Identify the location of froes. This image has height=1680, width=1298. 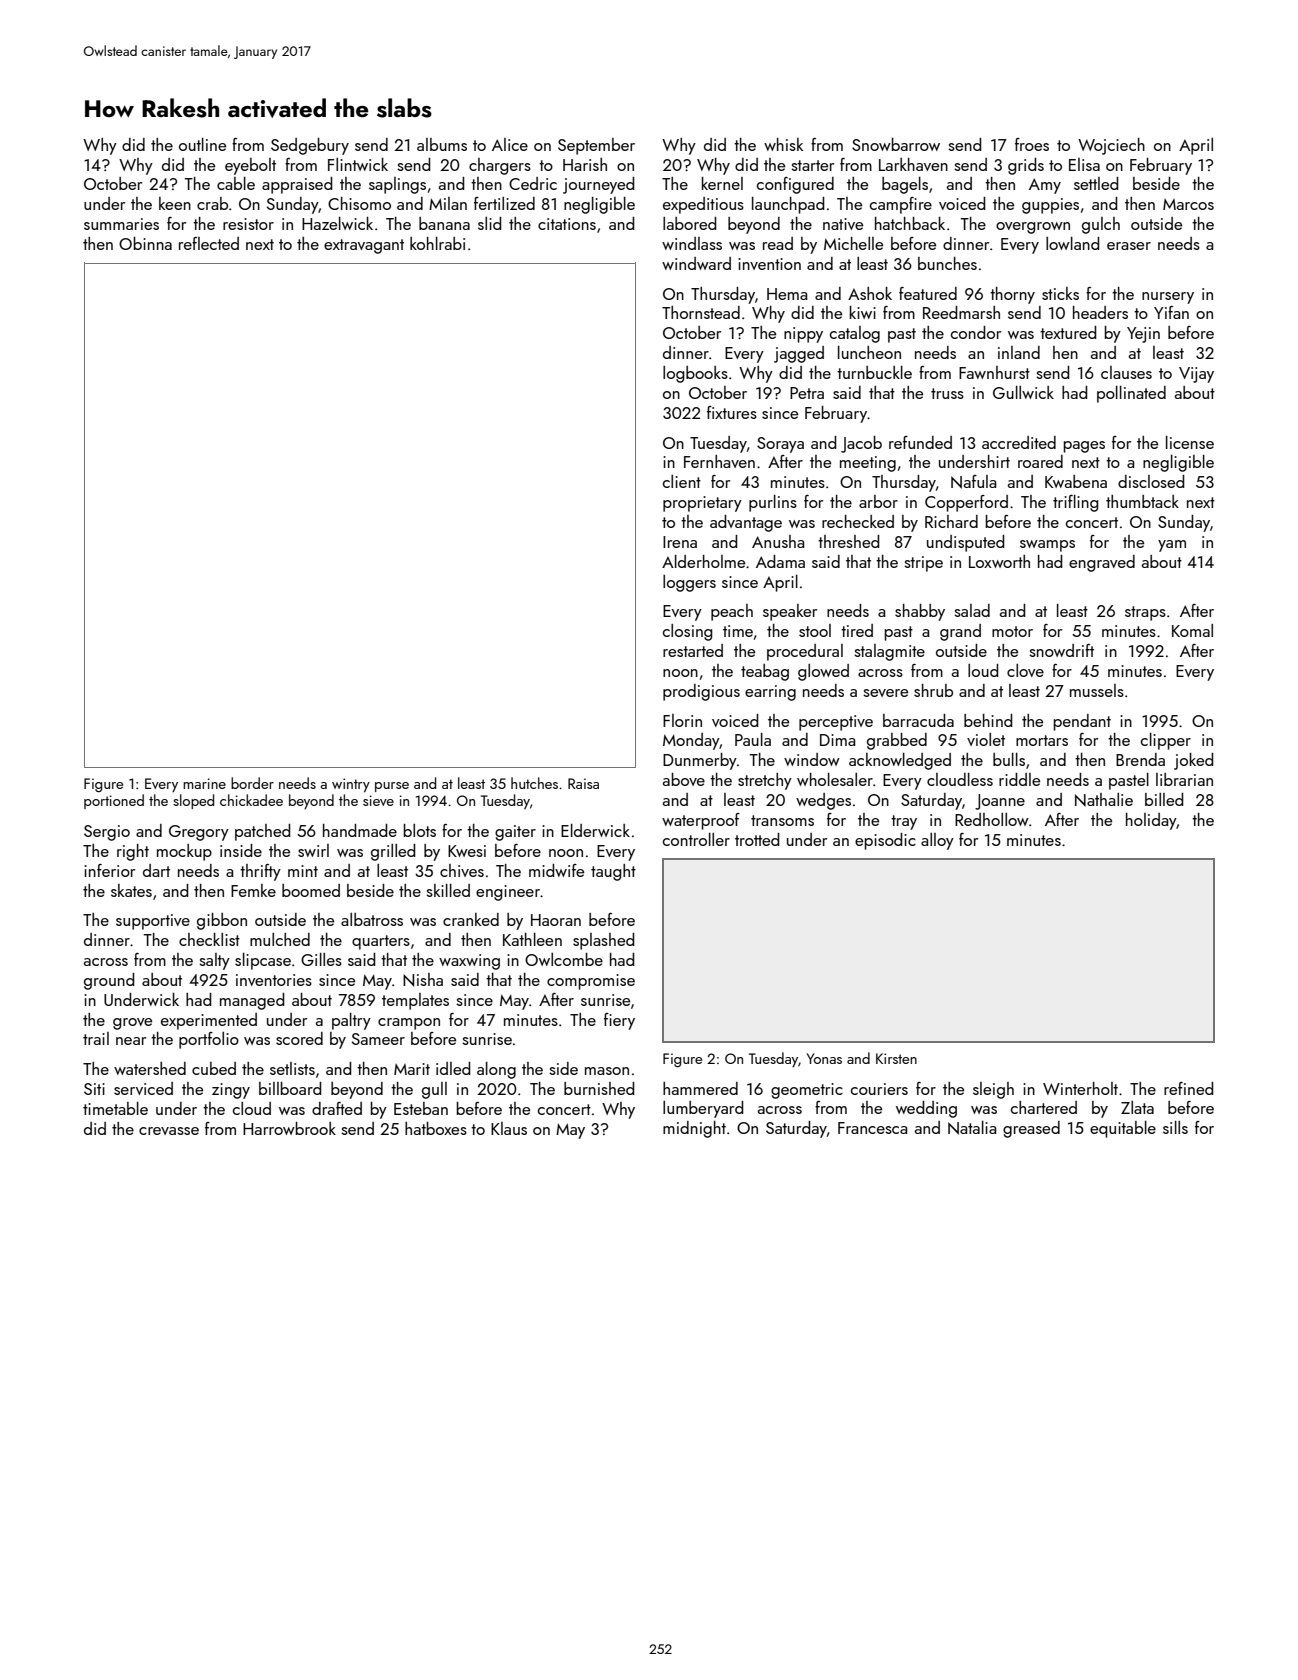
(1032, 144).
